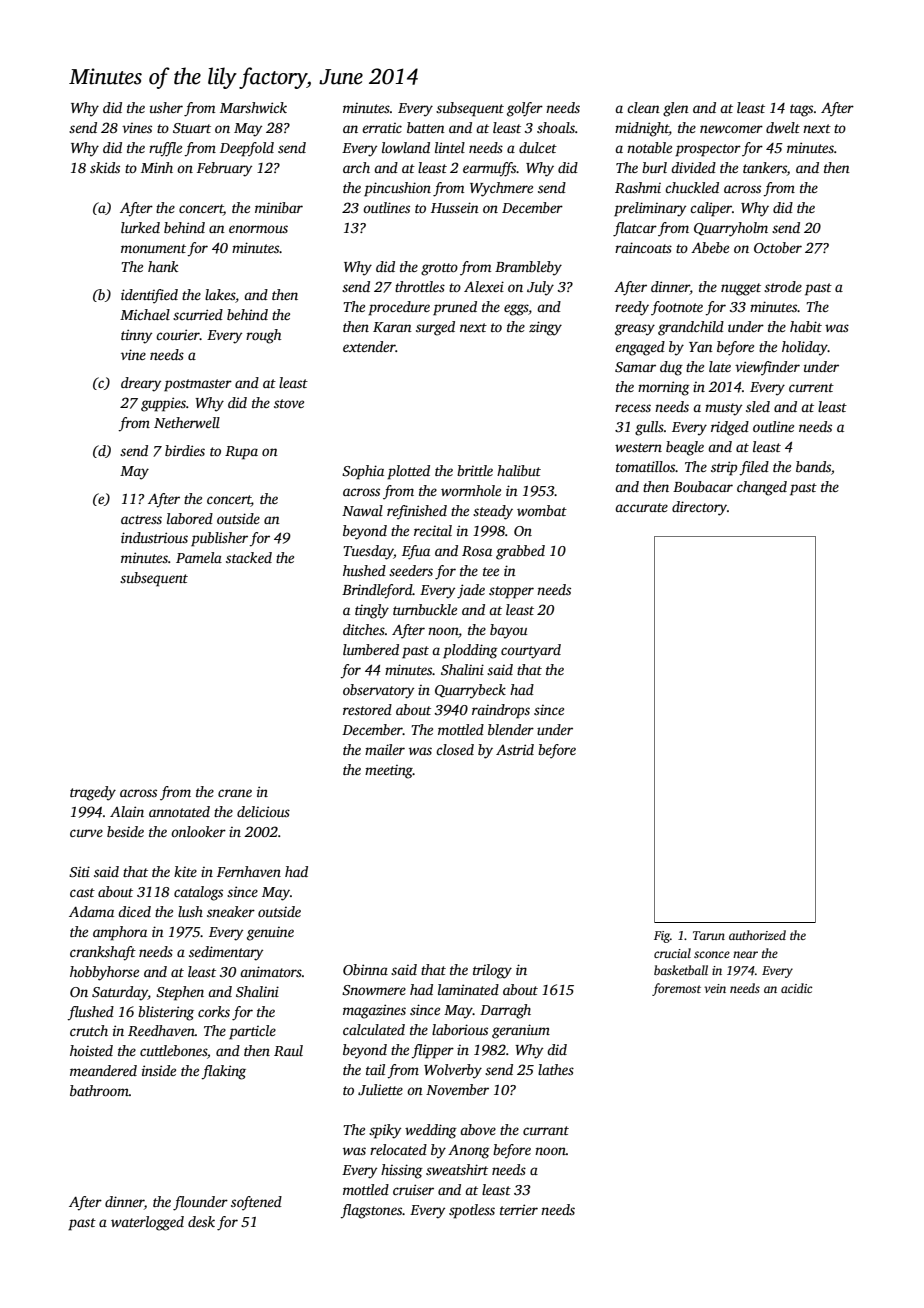  I want to click on accurate, so click(641, 507).
